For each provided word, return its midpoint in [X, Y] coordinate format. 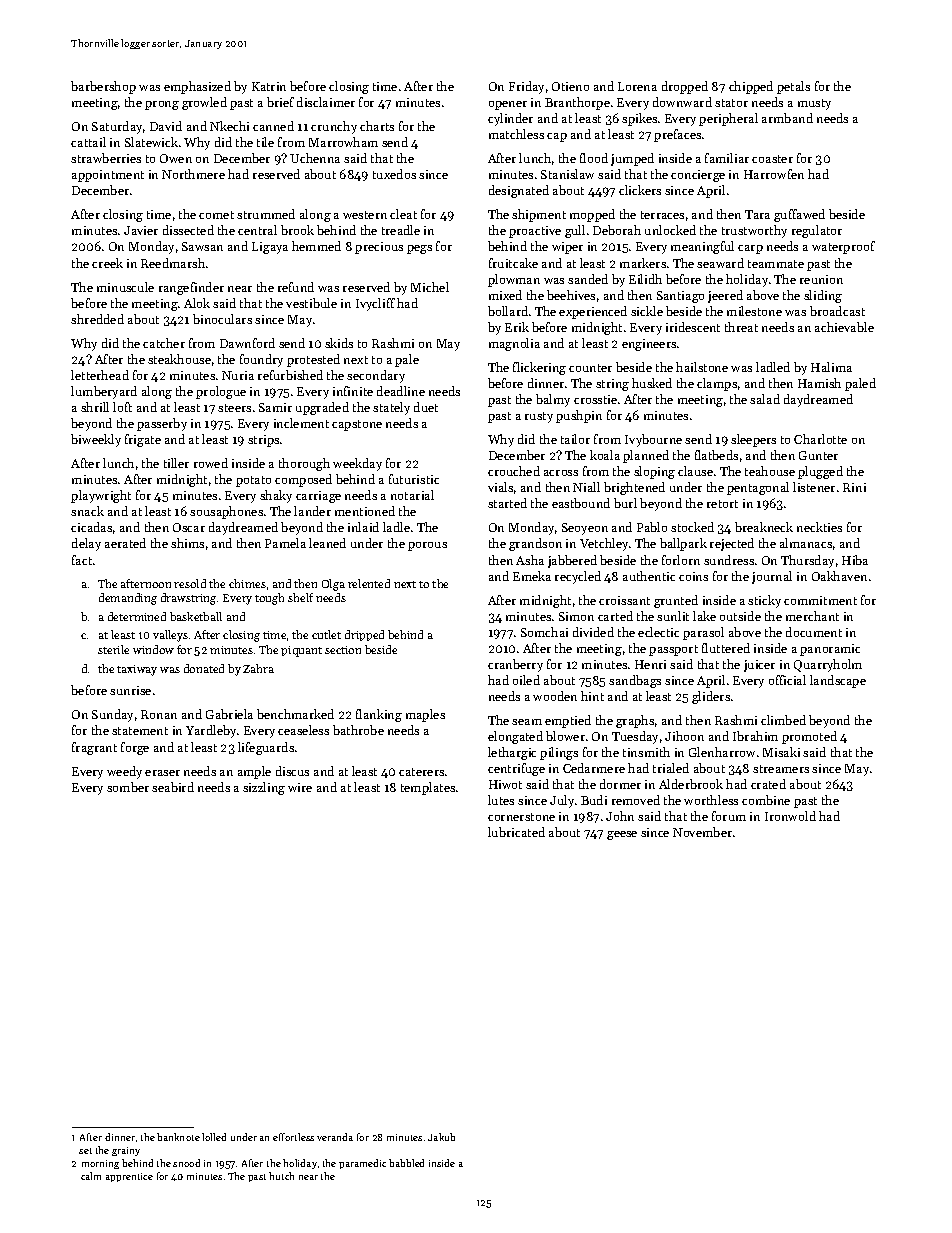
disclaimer [326, 102]
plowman [514, 280]
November [702, 832]
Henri [650, 664]
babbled [406, 1163]
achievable [844, 327]
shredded [97, 319]
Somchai [544, 632]
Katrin [269, 86]
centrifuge [516, 769]
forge [135, 748]
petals [793, 87]
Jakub [441, 1137]
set [85, 1151]
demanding [128, 599]
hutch [281, 1176]
